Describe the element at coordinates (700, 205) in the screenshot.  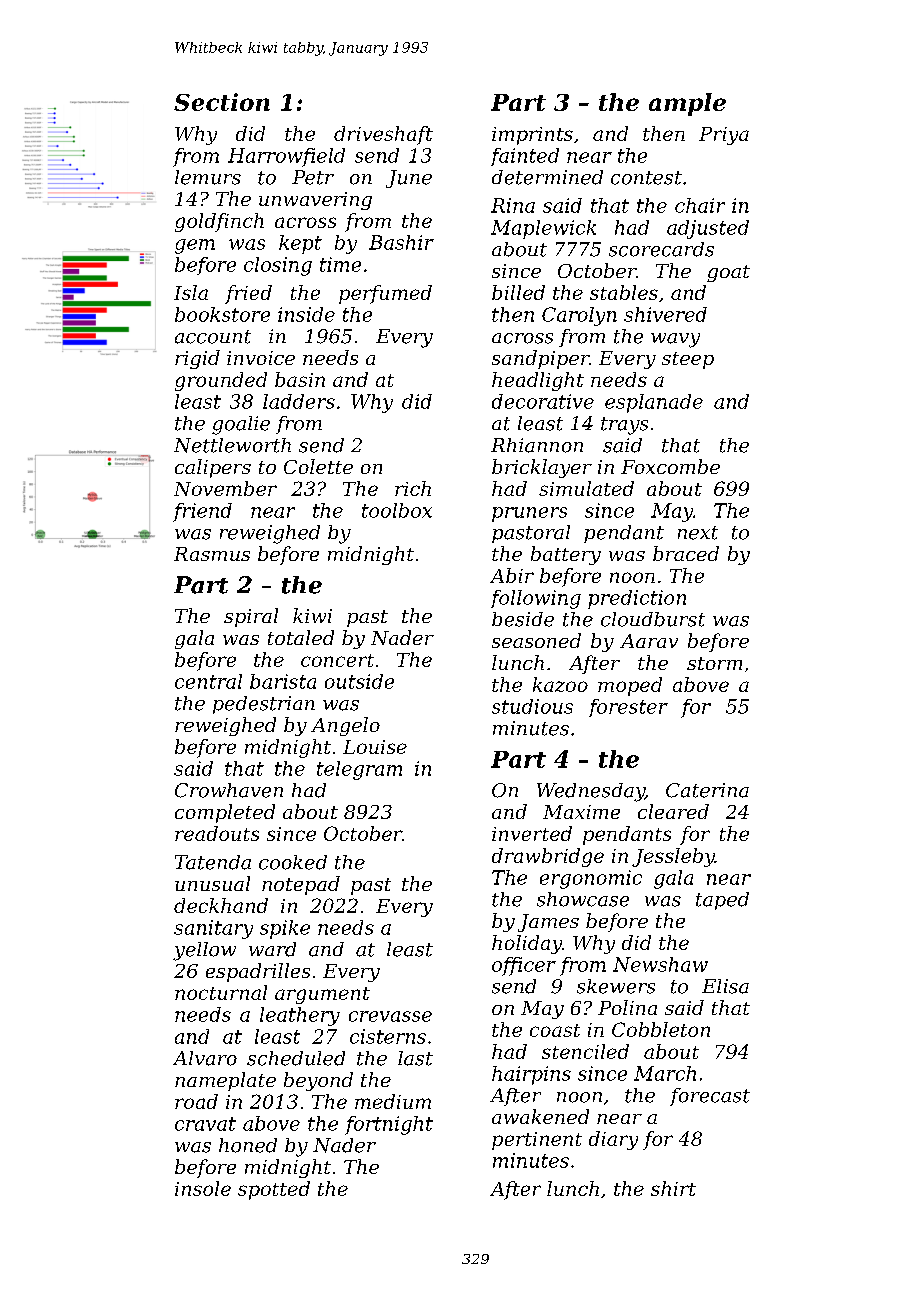
I see `chair` at that location.
